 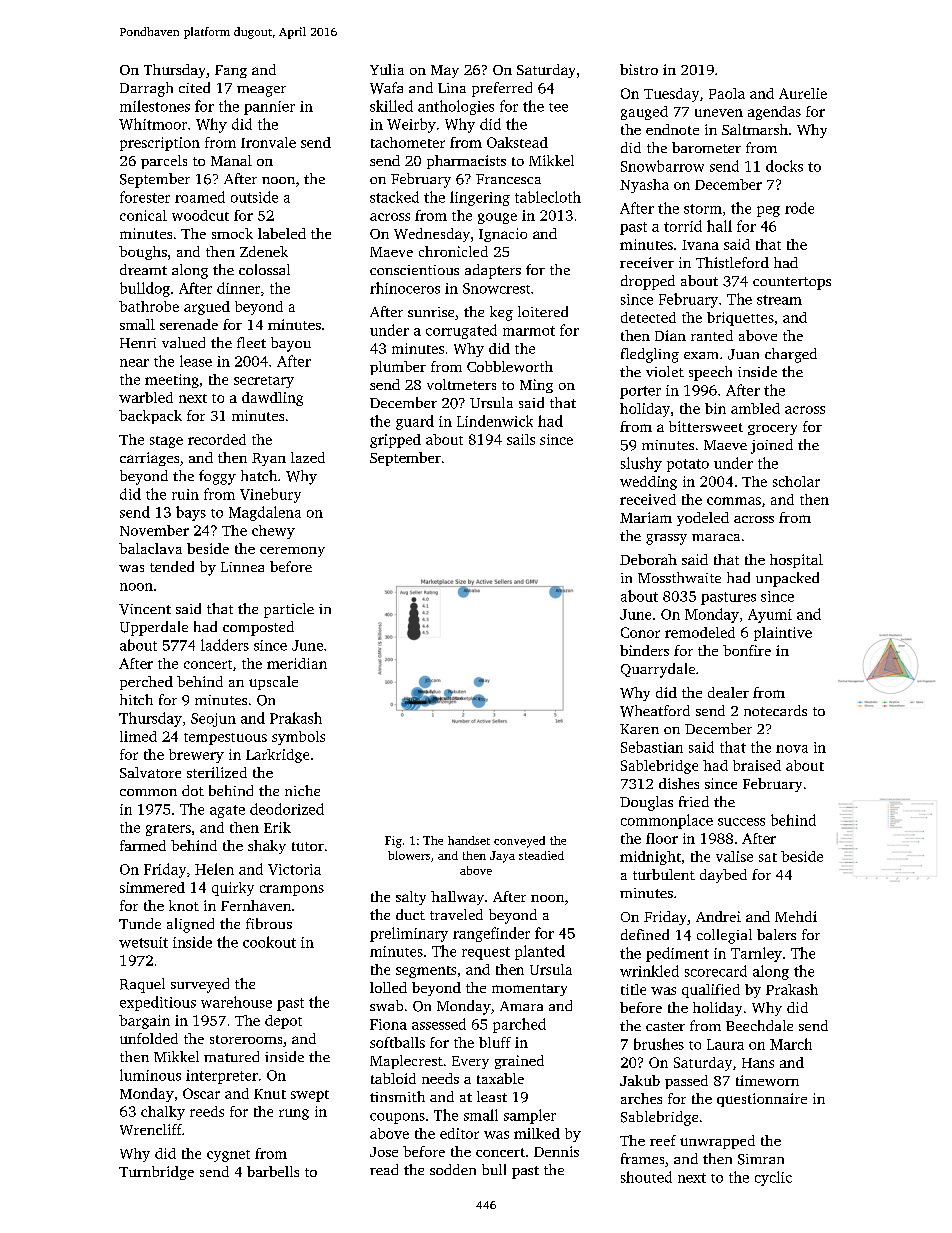 What do you see at coordinates (791, 355) in the screenshot?
I see `charged` at bounding box center [791, 355].
